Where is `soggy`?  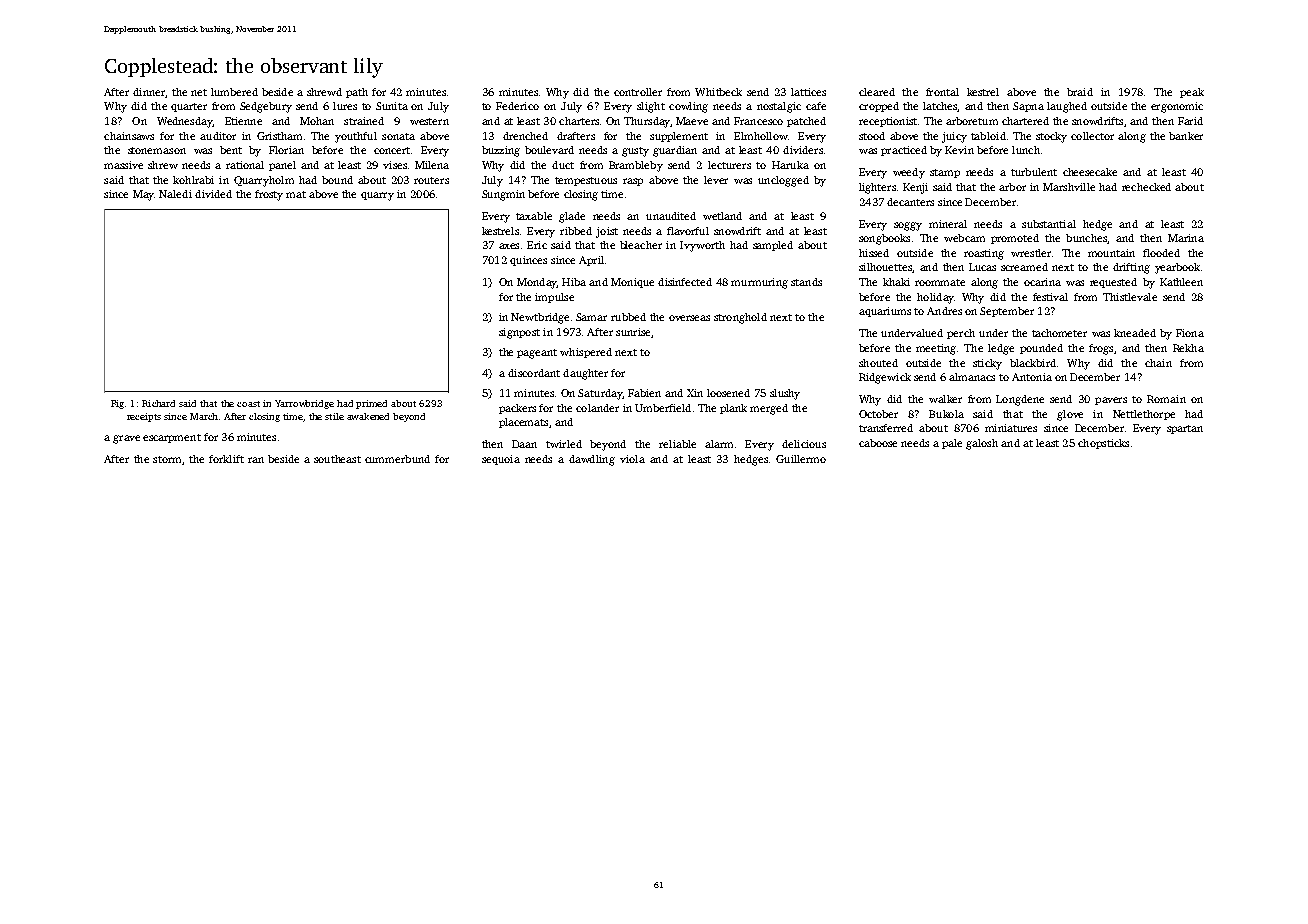 soggy is located at coordinates (908, 226).
